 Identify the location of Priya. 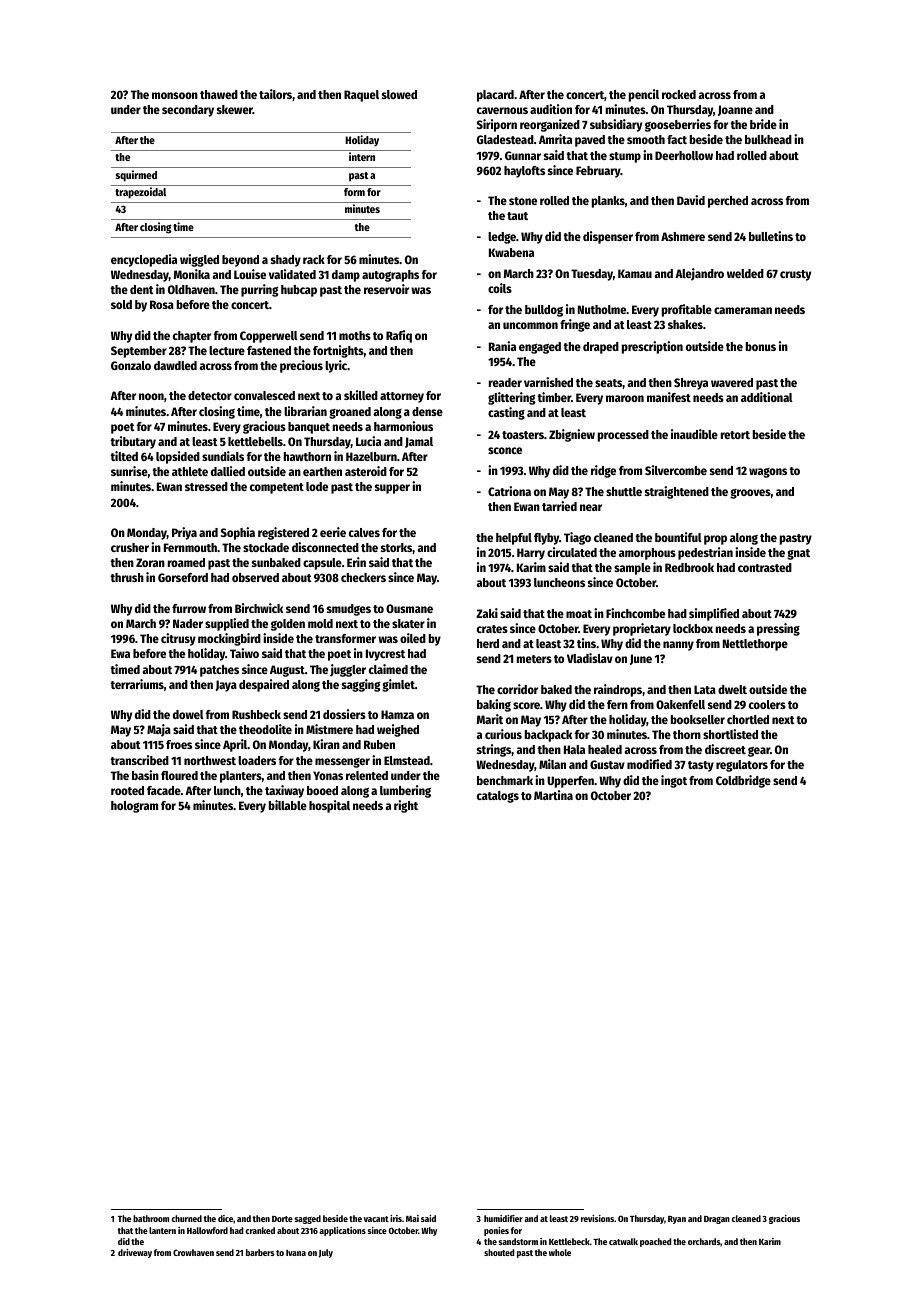
(184, 533).
